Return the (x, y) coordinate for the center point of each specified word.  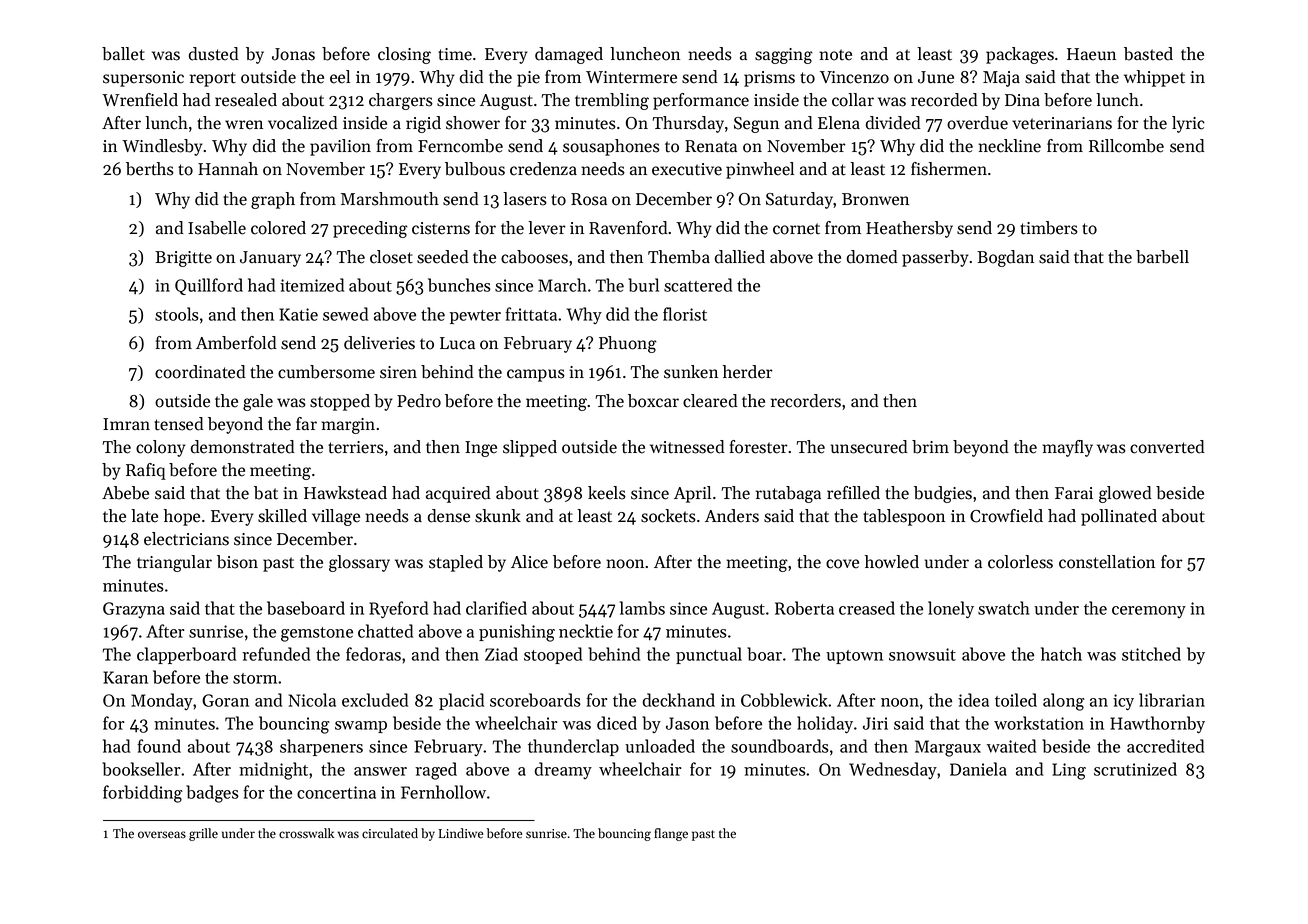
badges (212, 794)
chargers (401, 101)
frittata (531, 314)
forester (759, 447)
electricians (186, 539)
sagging (784, 56)
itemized (312, 285)
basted (1148, 54)
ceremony (1149, 612)
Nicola (312, 700)
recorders (806, 401)
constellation (1107, 562)
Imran (126, 424)
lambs (642, 608)
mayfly (1067, 448)
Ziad (501, 654)
